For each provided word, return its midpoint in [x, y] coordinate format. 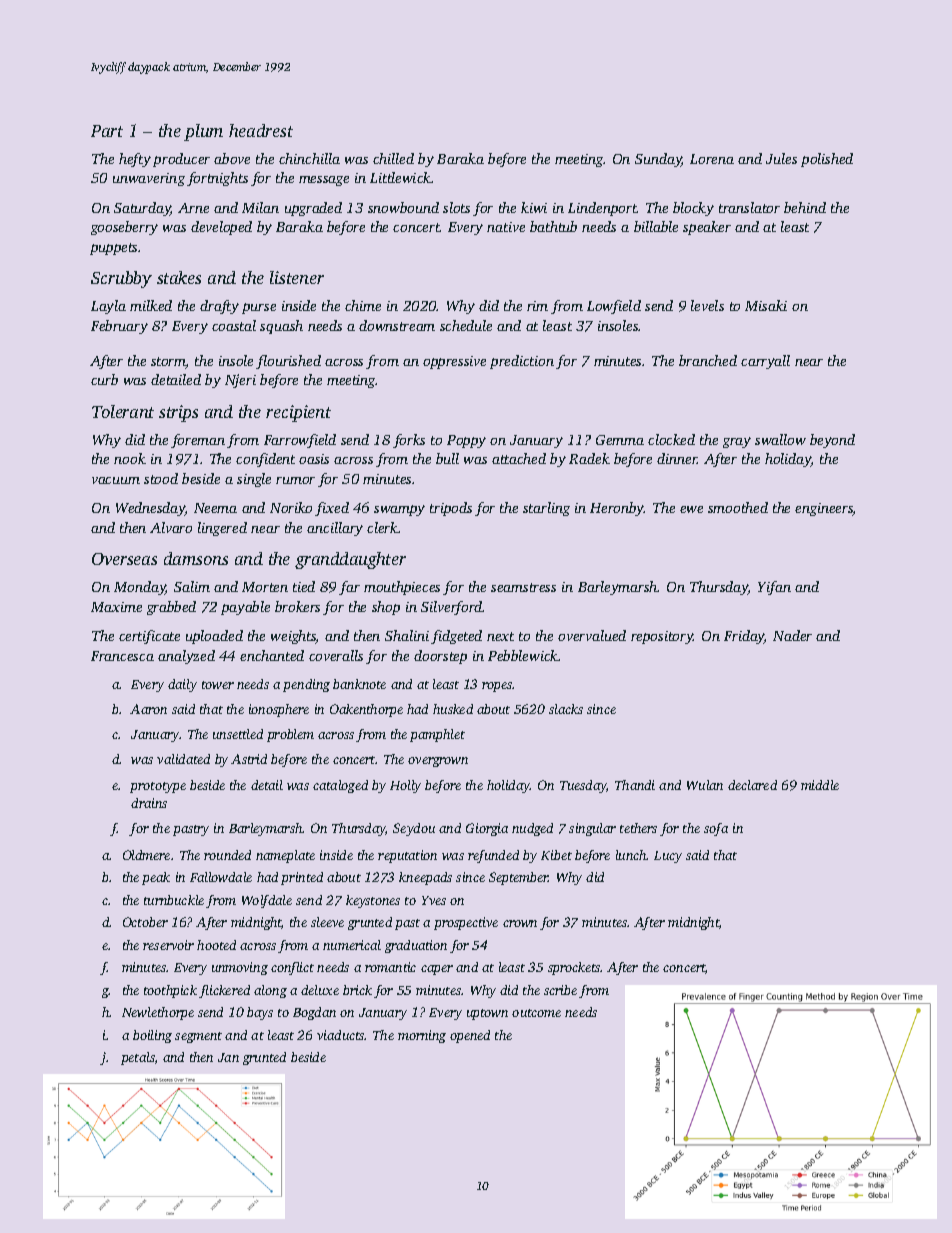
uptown [487, 1014]
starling [546, 509]
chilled [393, 158]
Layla [108, 307]
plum [203, 132]
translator [749, 207]
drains [149, 803]
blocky [693, 209]
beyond [832, 441]
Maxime [116, 607]
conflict [292, 968]
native [506, 227]
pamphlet [437, 735]
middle [820, 785]
